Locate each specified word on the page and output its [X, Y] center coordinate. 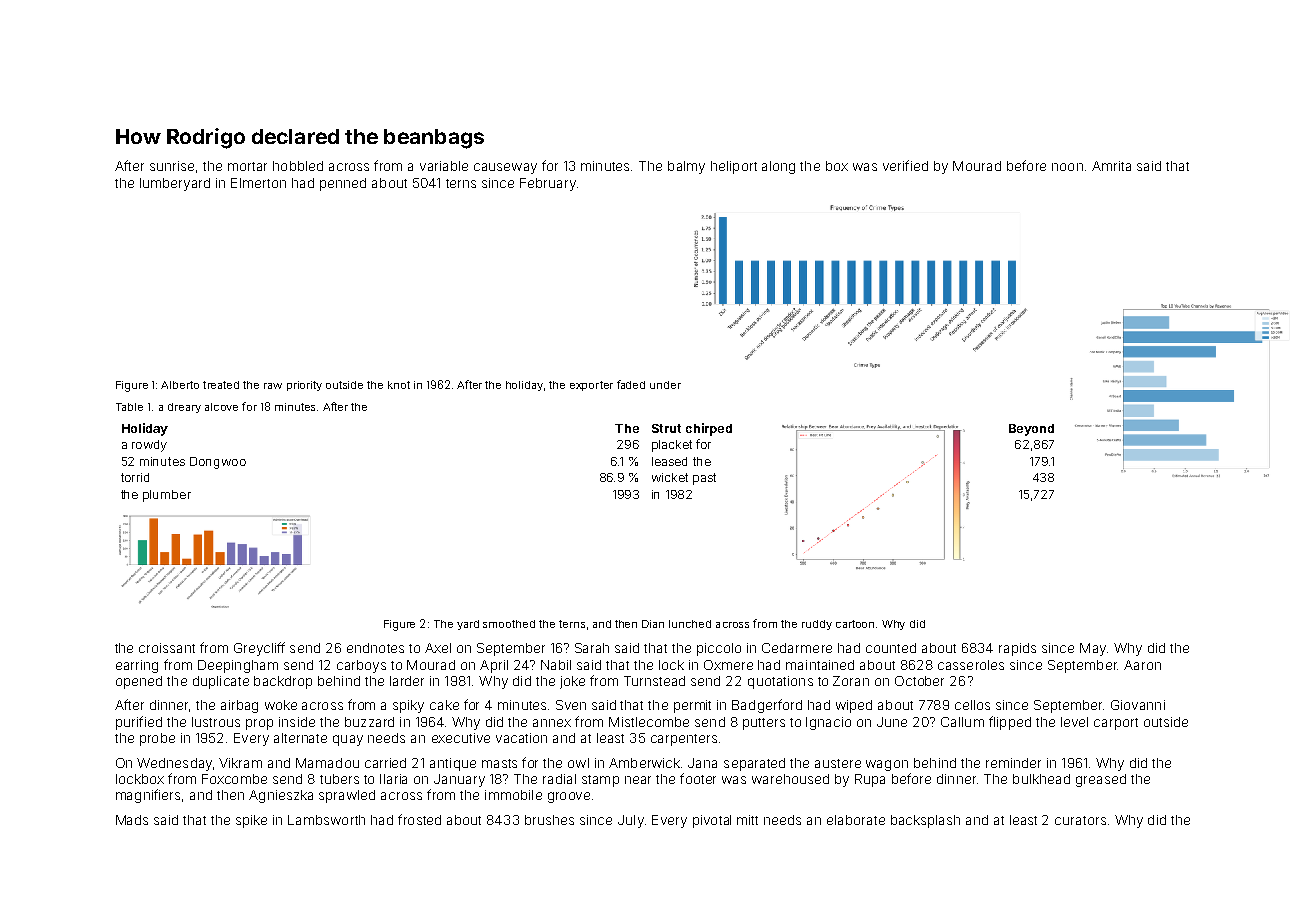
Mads [132, 820]
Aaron [1142, 665]
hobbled [298, 166]
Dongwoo [218, 463]
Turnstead [654, 681]
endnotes [375, 648]
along [778, 167]
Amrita [1111, 166]
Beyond [1031, 430]
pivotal [712, 821]
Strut [666, 428]
